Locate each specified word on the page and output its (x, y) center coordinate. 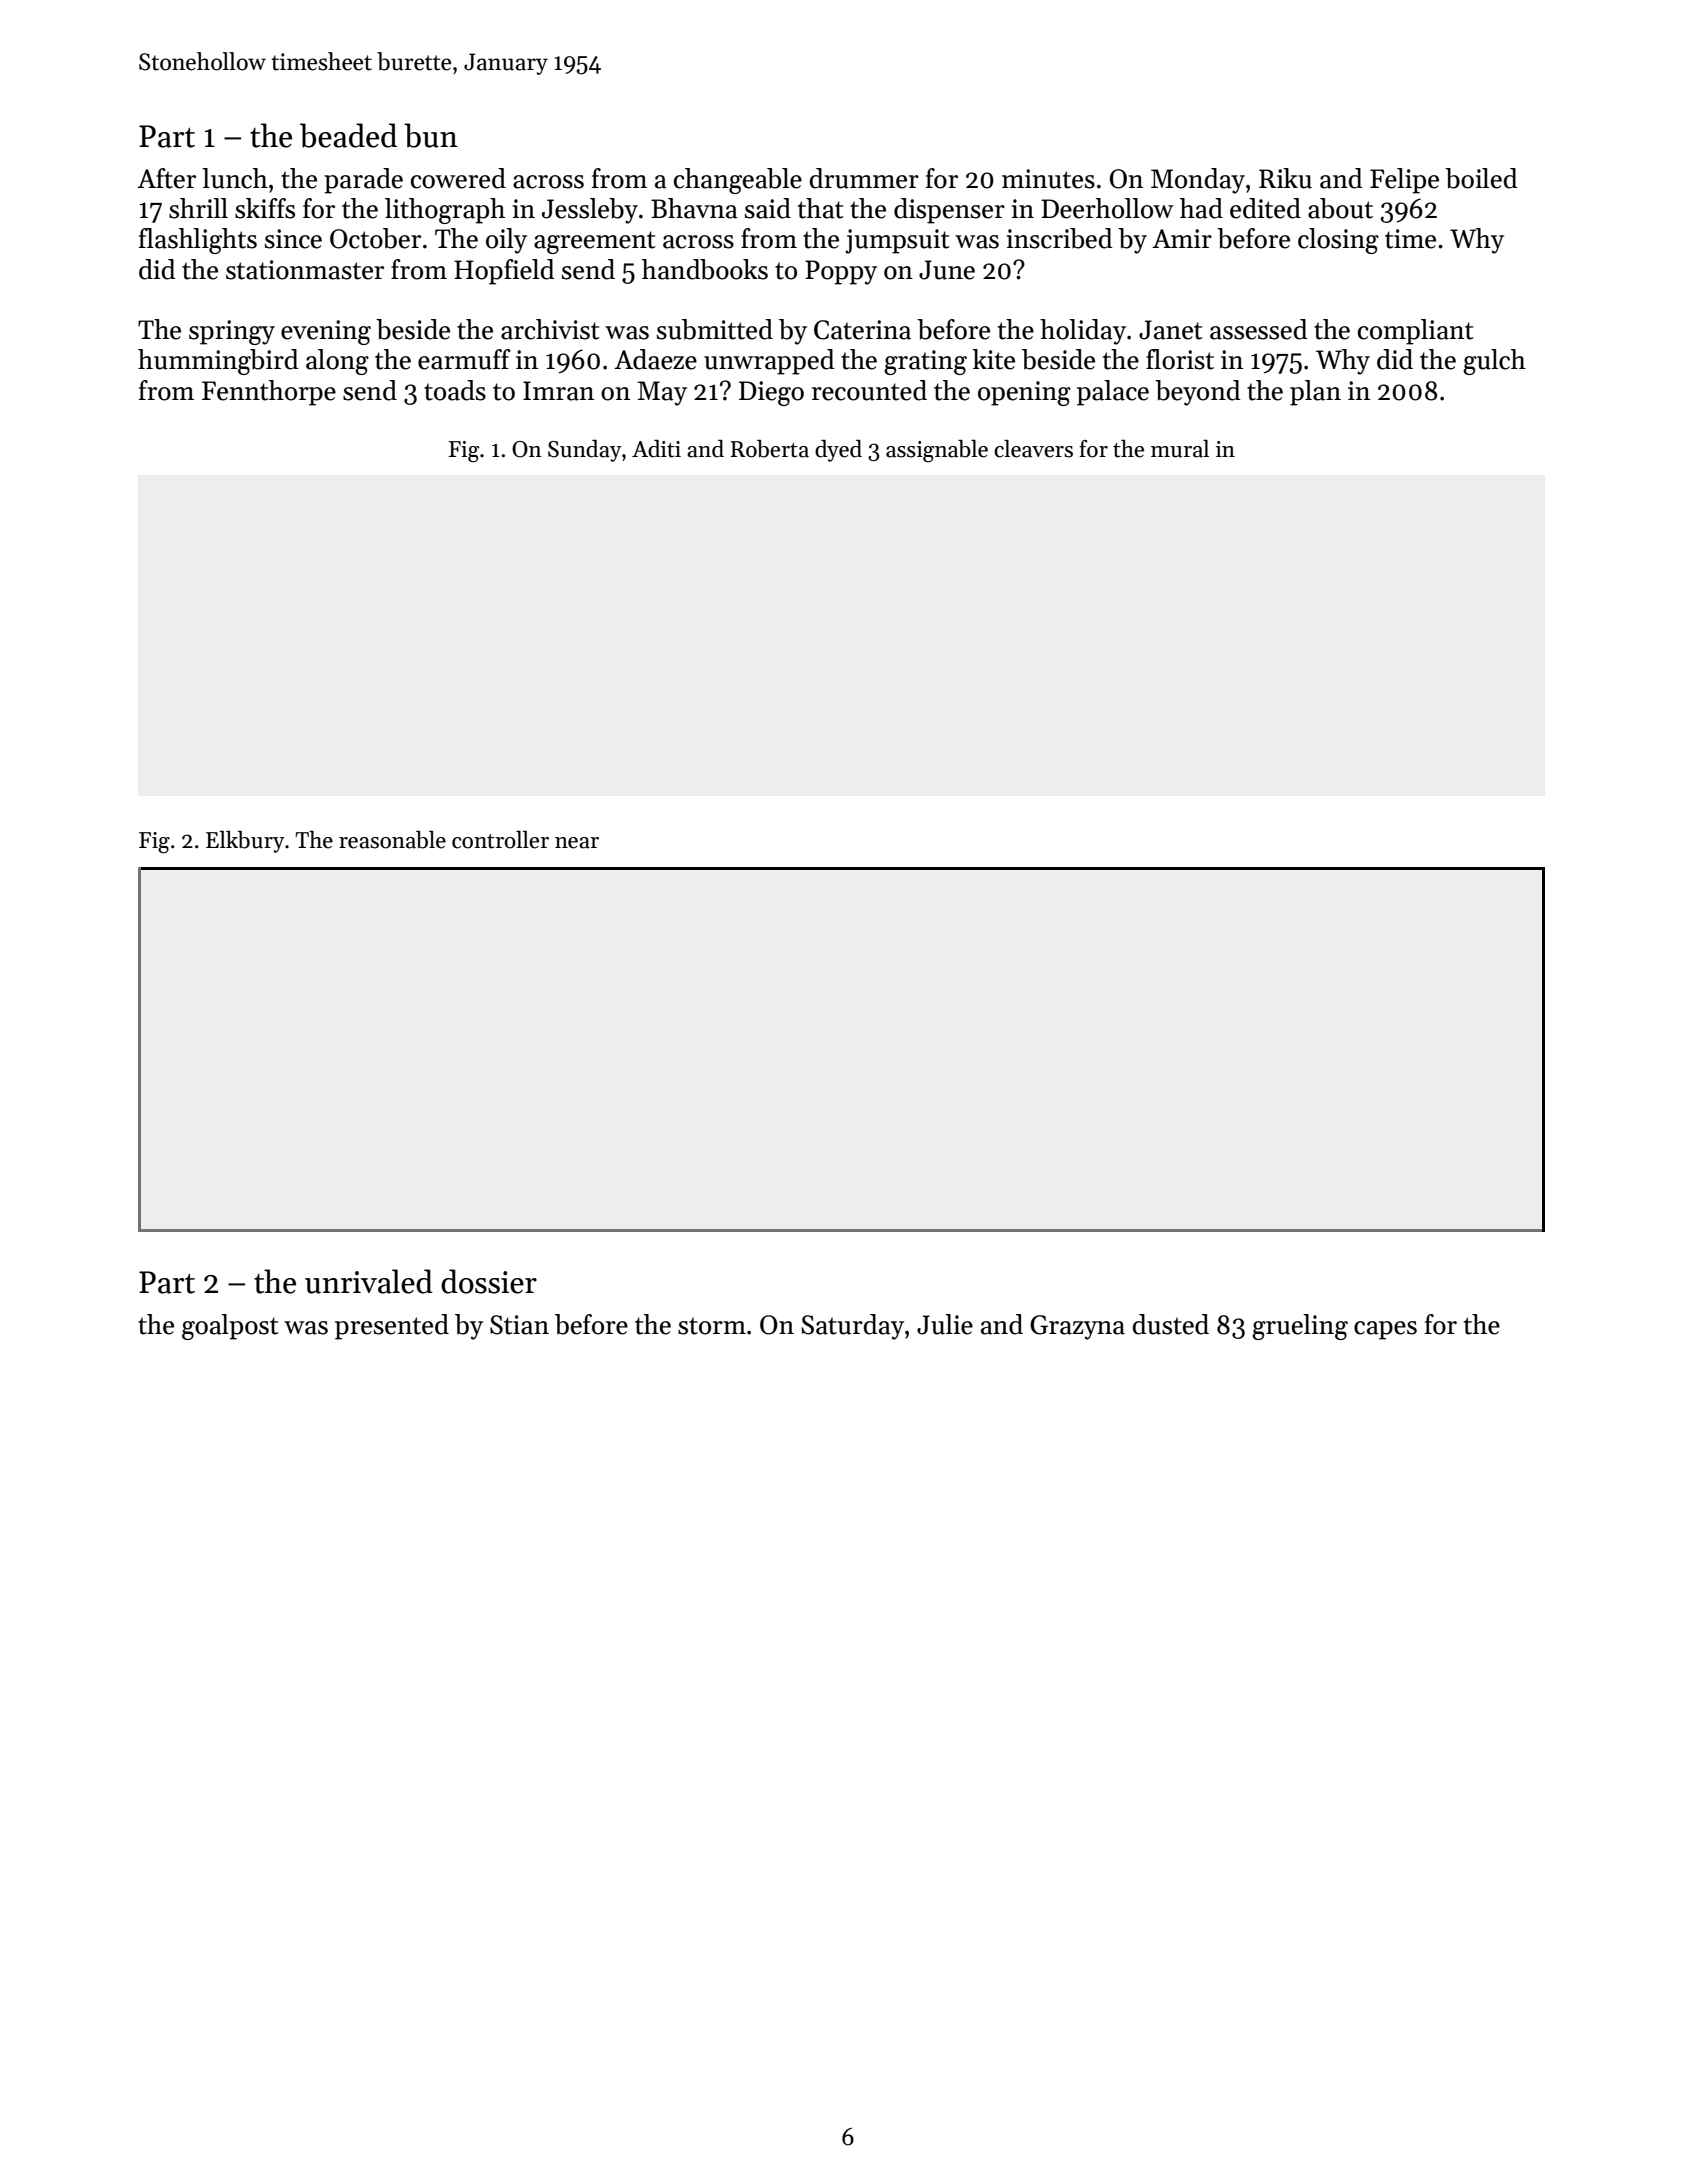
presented (392, 1327)
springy (232, 332)
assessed (1258, 329)
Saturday (852, 1327)
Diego (771, 393)
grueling (1300, 1327)
